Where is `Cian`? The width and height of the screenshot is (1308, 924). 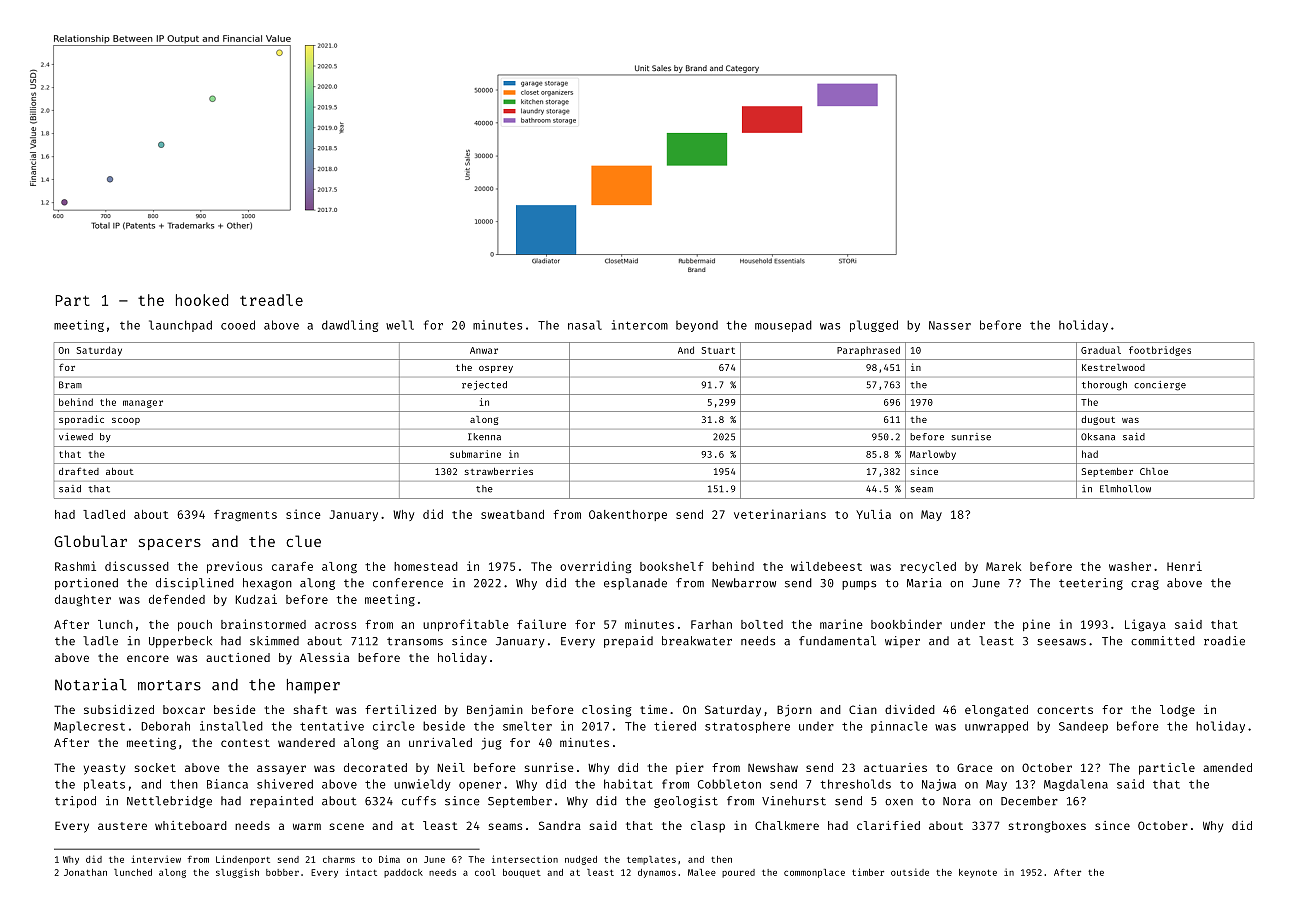
Cian is located at coordinates (863, 709).
